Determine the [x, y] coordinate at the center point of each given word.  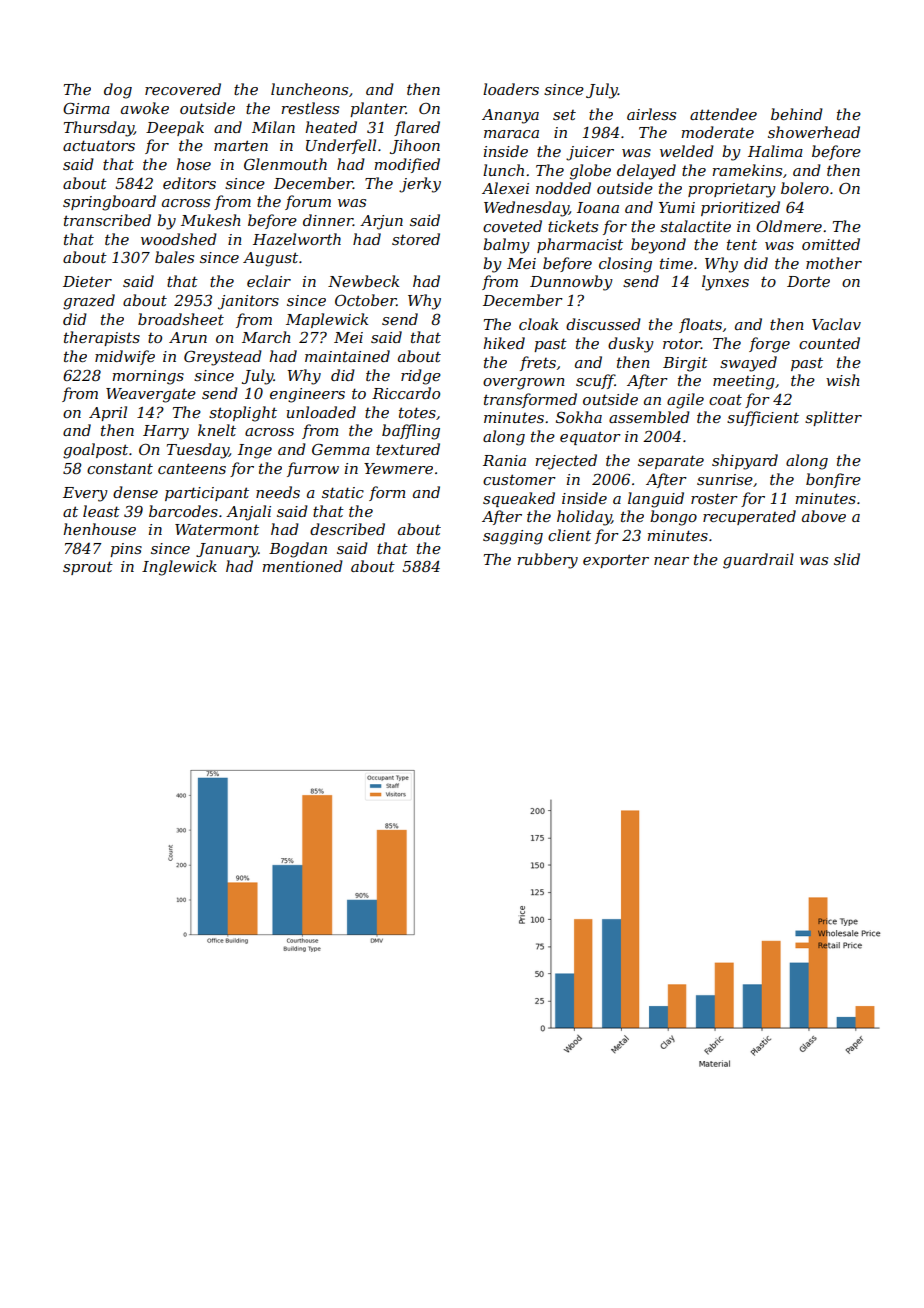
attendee [723, 114]
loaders [511, 89]
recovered [183, 89]
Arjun [381, 222]
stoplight [243, 414]
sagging [513, 537]
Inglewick [179, 568]
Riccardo [406, 393]
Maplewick [327, 320]
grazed [89, 302]
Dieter [87, 281]
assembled [649, 417]
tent [742, 244]
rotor [682, 343]
